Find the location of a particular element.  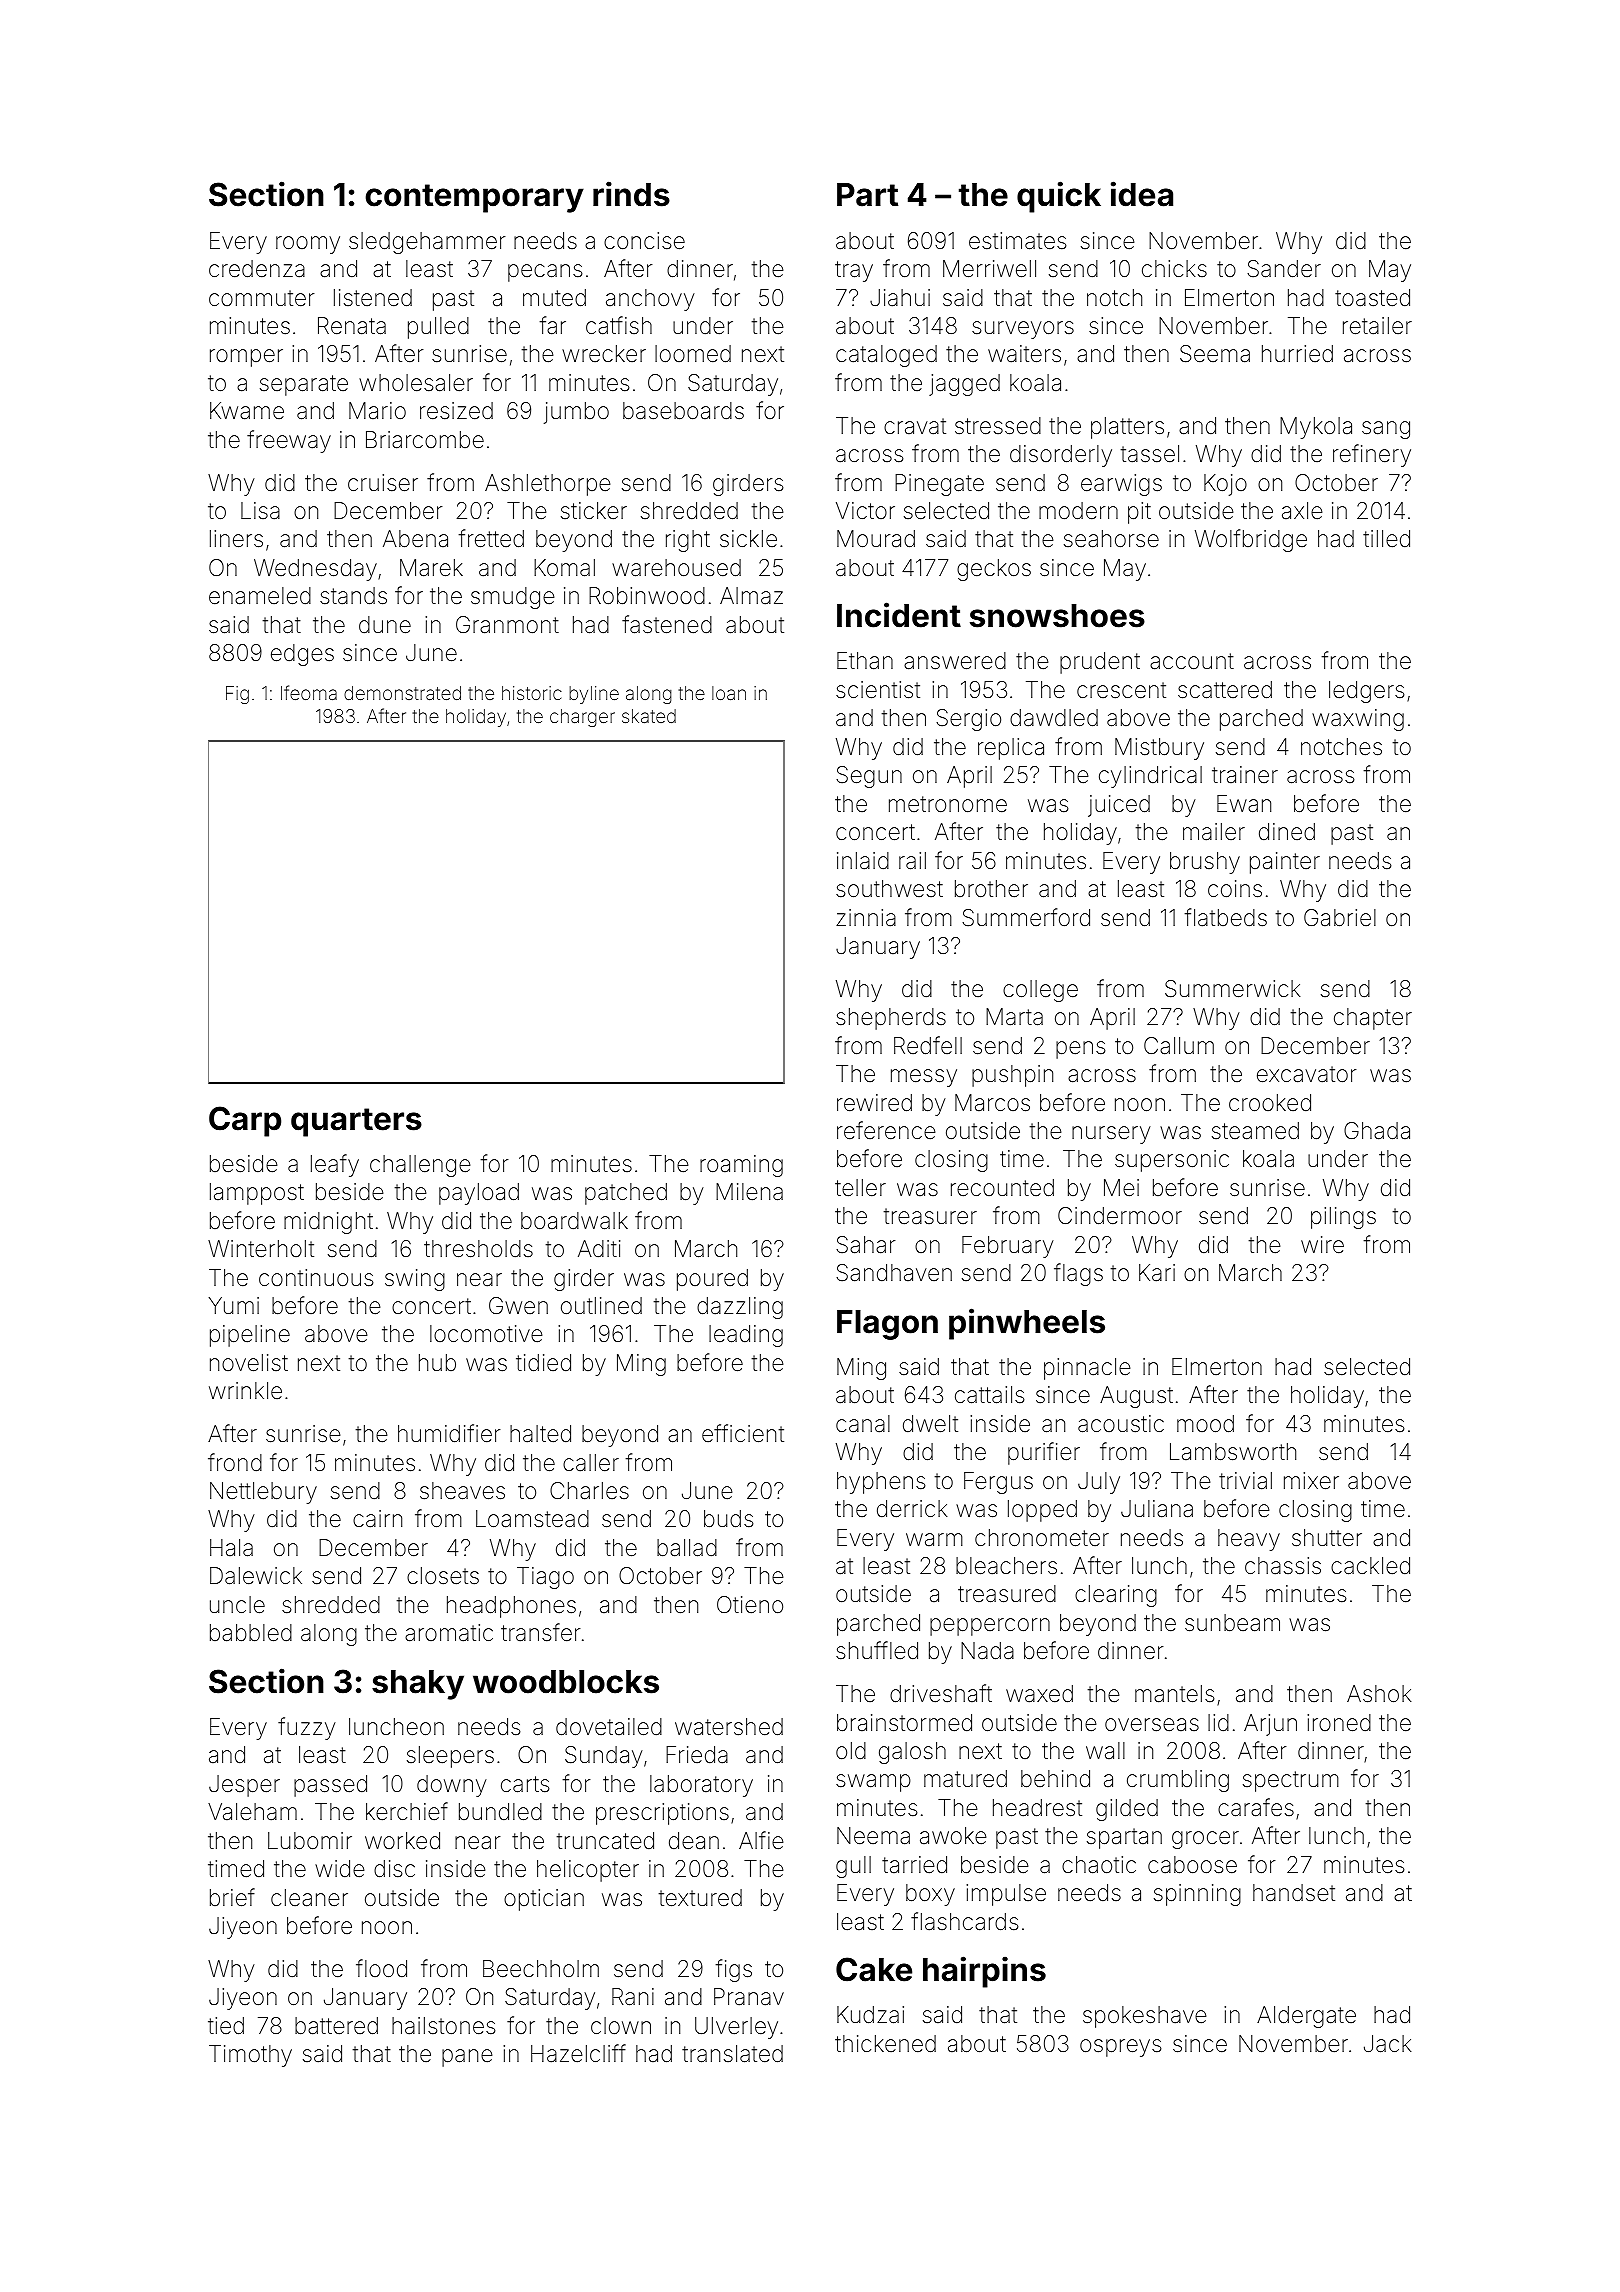

baseboards is located at coordinates (683, 411).
